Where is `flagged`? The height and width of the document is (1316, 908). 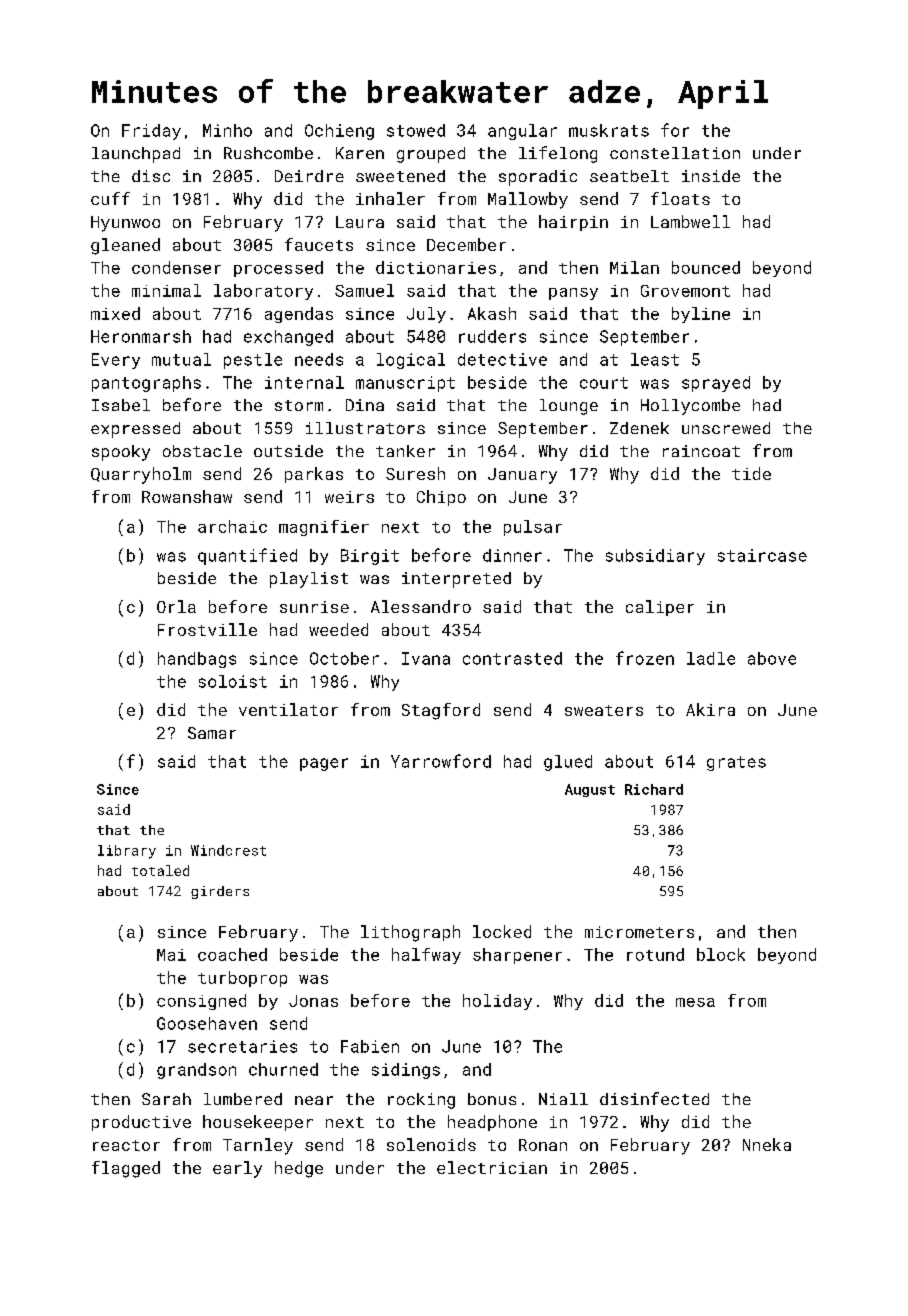 flagged is located at coordinates (126, 1169).
